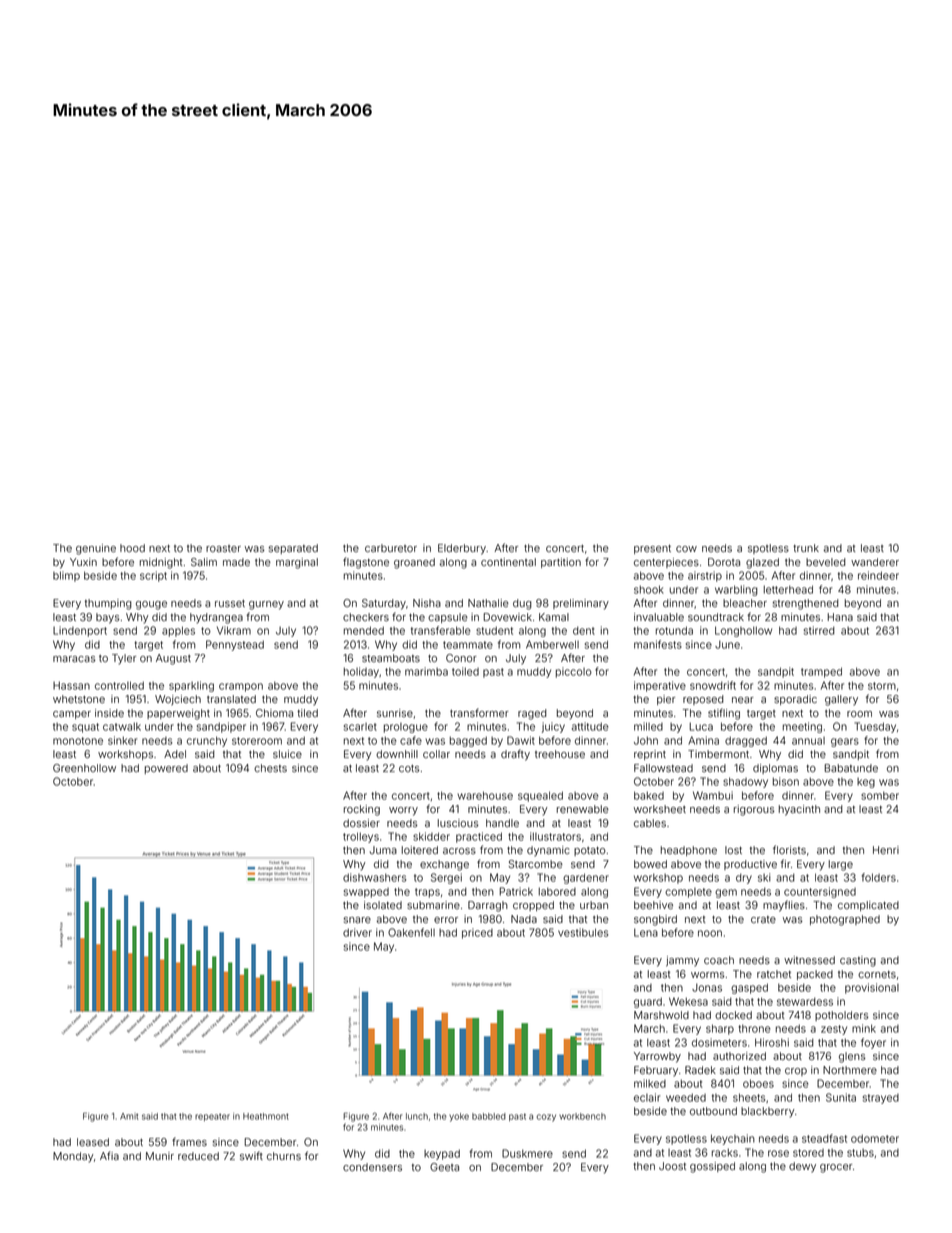 The height and width of the screenshot is (1233, 952). I want to click on gardener, so click(586, 878).
